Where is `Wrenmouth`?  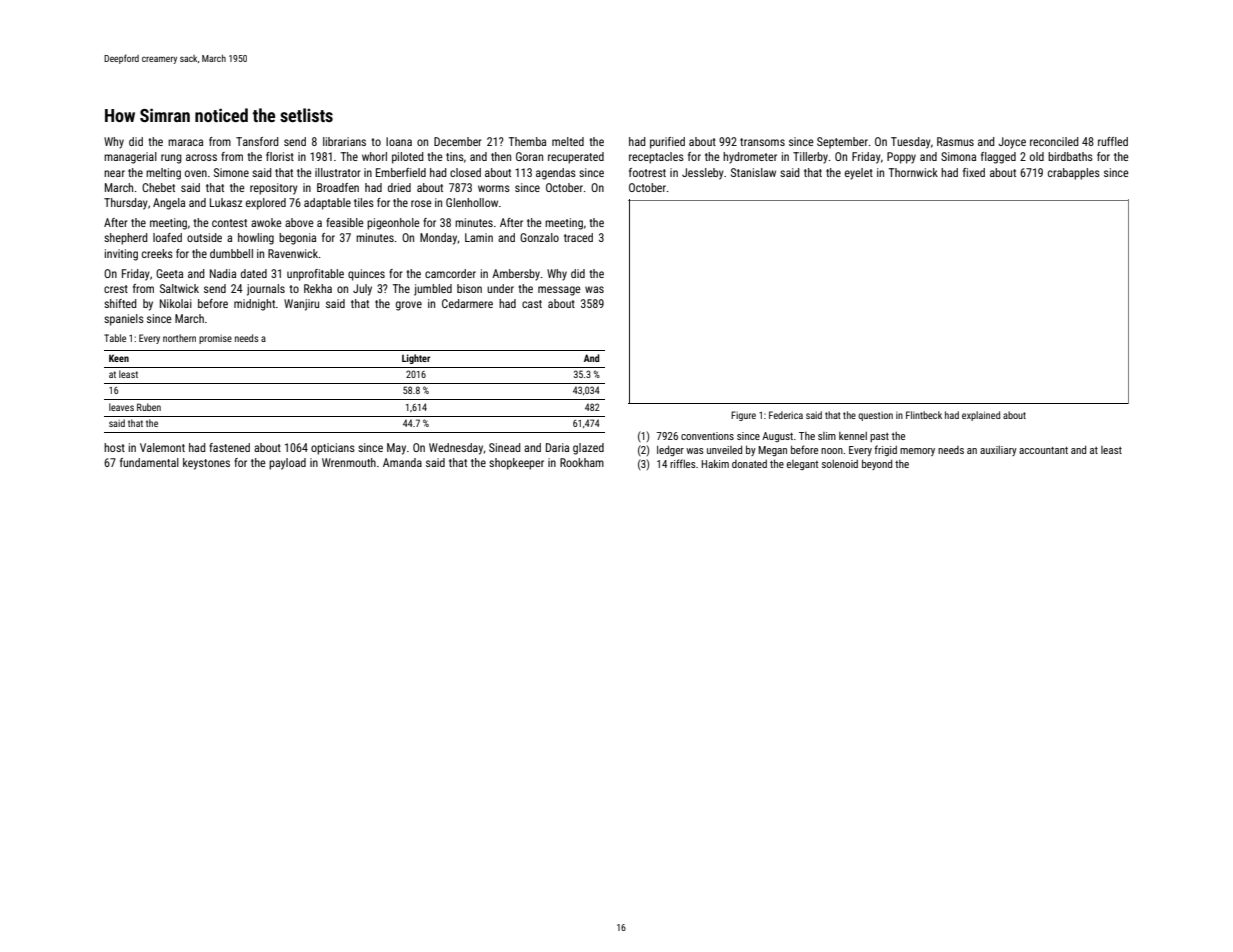 Wrenmouth is located at coordinates (349, 462).
